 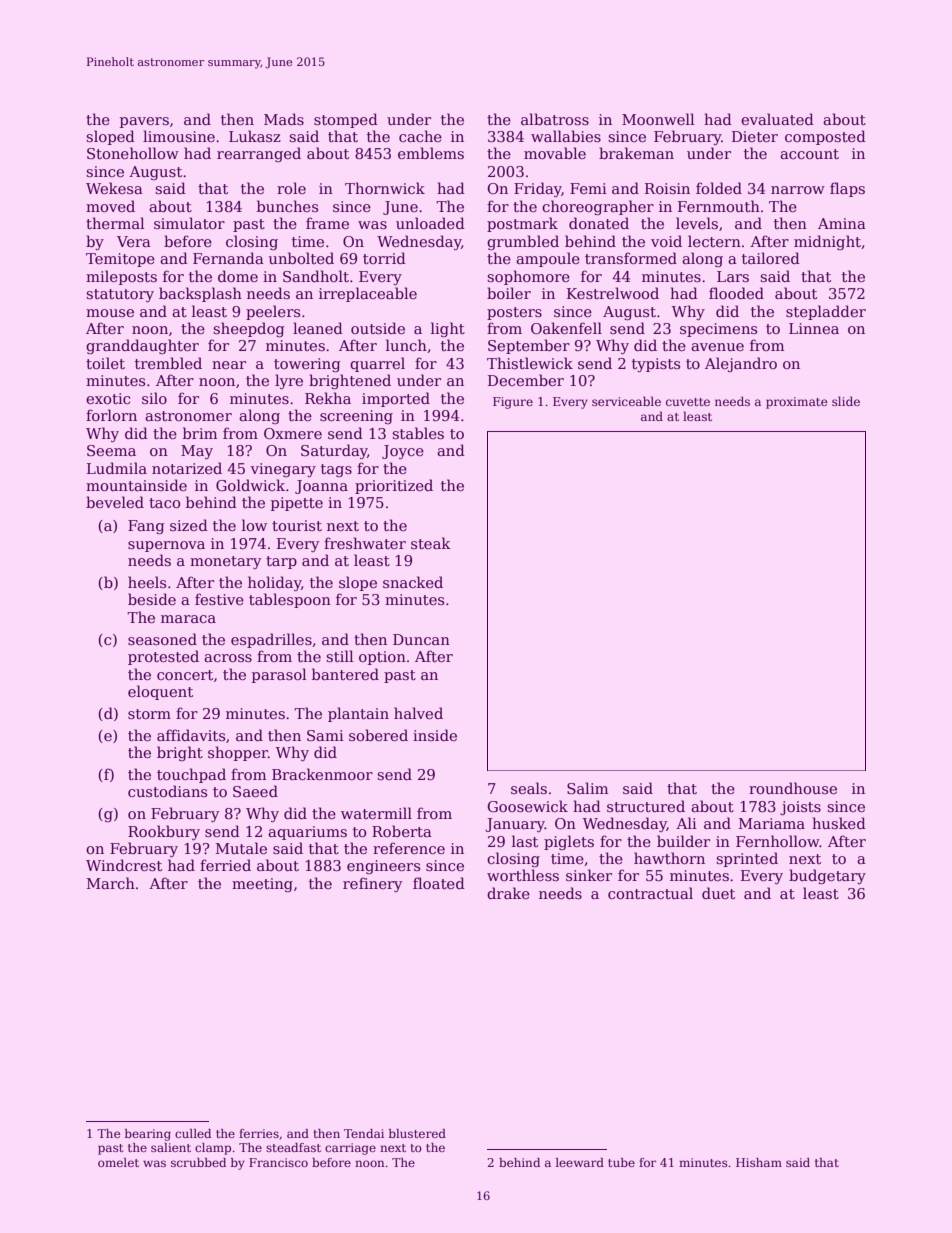 I want to click on roundhouse, so click(x=793, y=788).
